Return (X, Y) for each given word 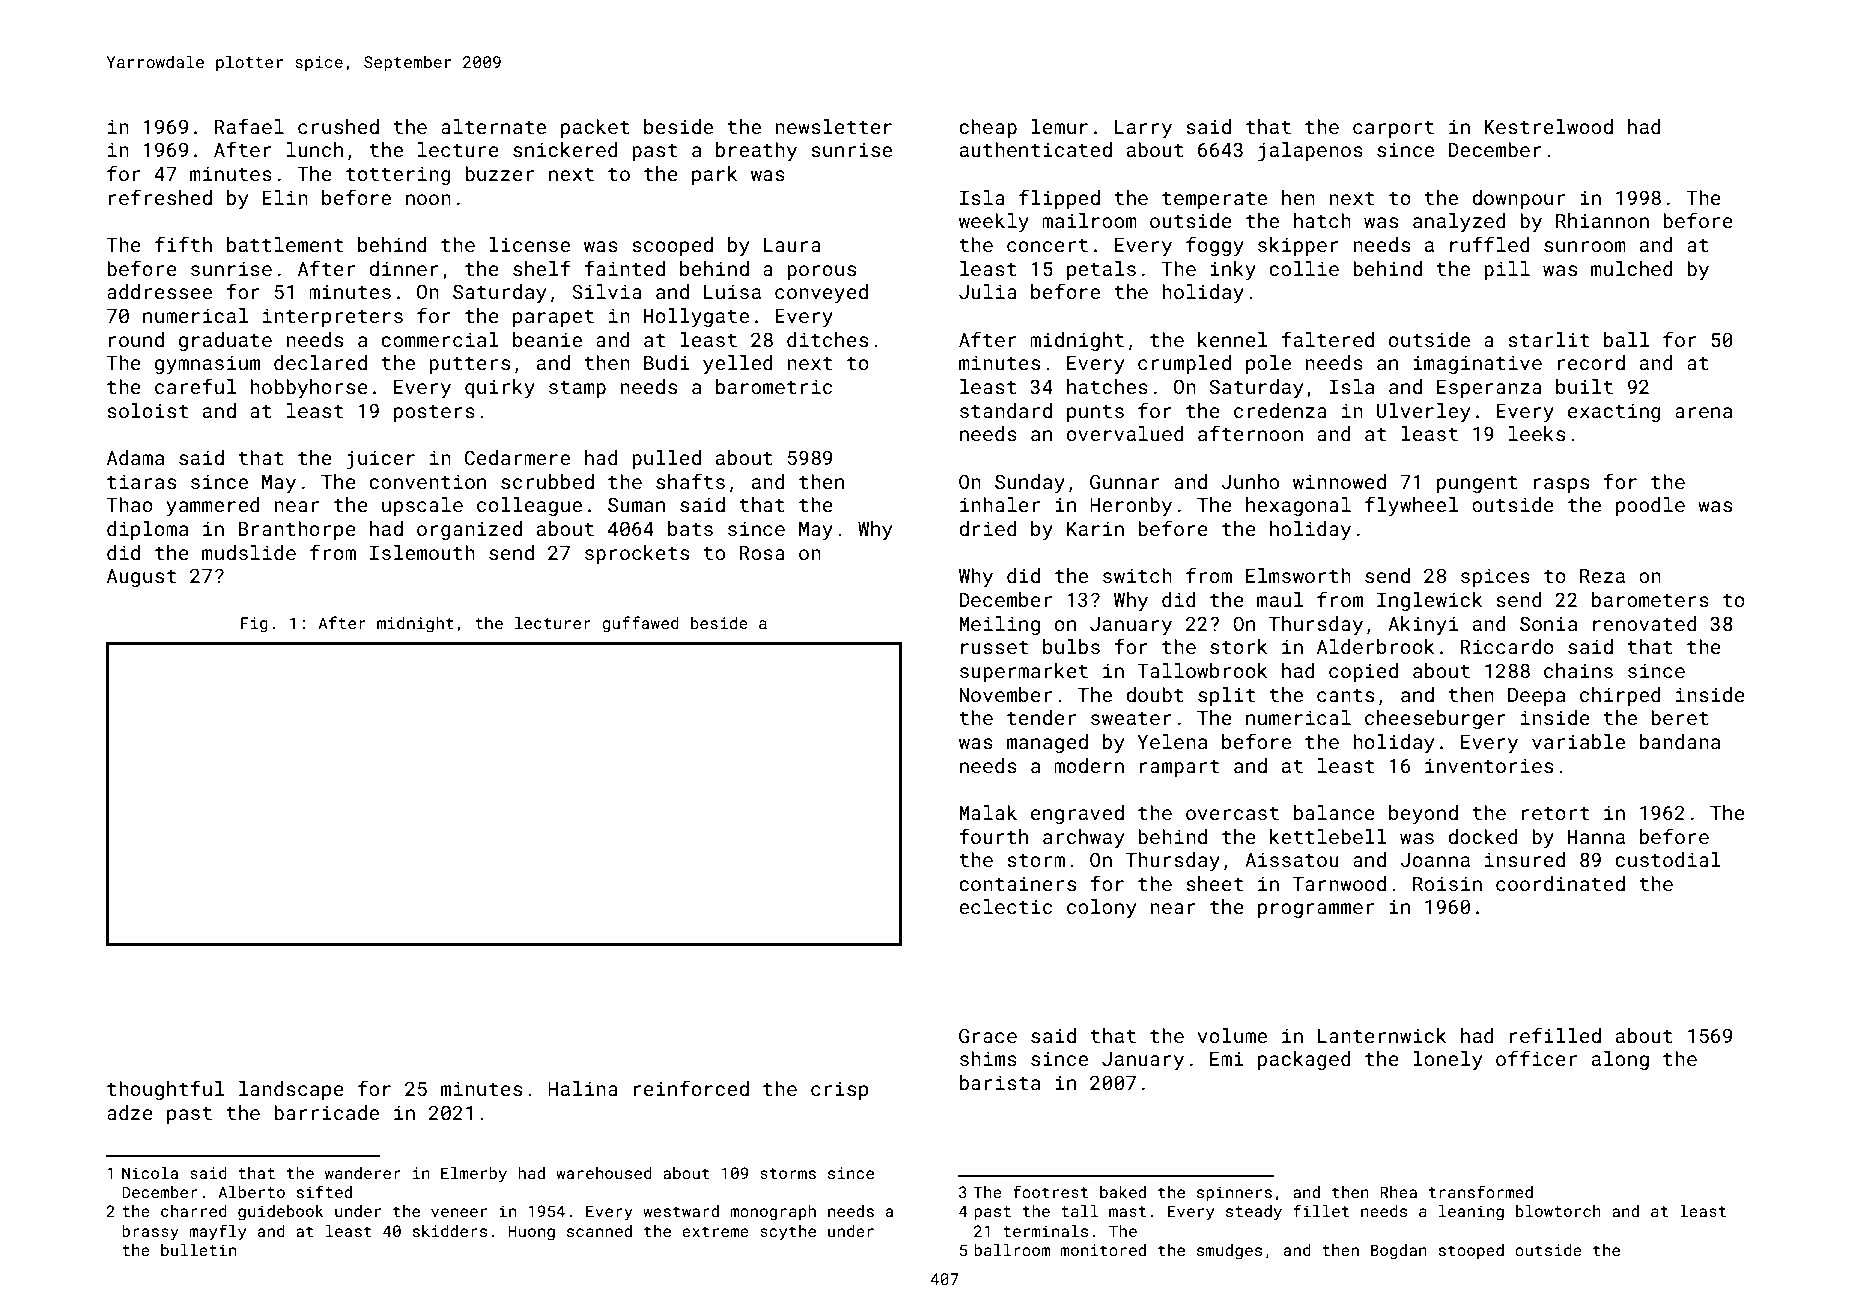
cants (1345, 695)
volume (1232, 1035)
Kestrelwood (1548, 126)
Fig (254, 625)
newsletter (833, 126)
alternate (493, 126)
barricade (326, 1112)
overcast (1232, 813)
